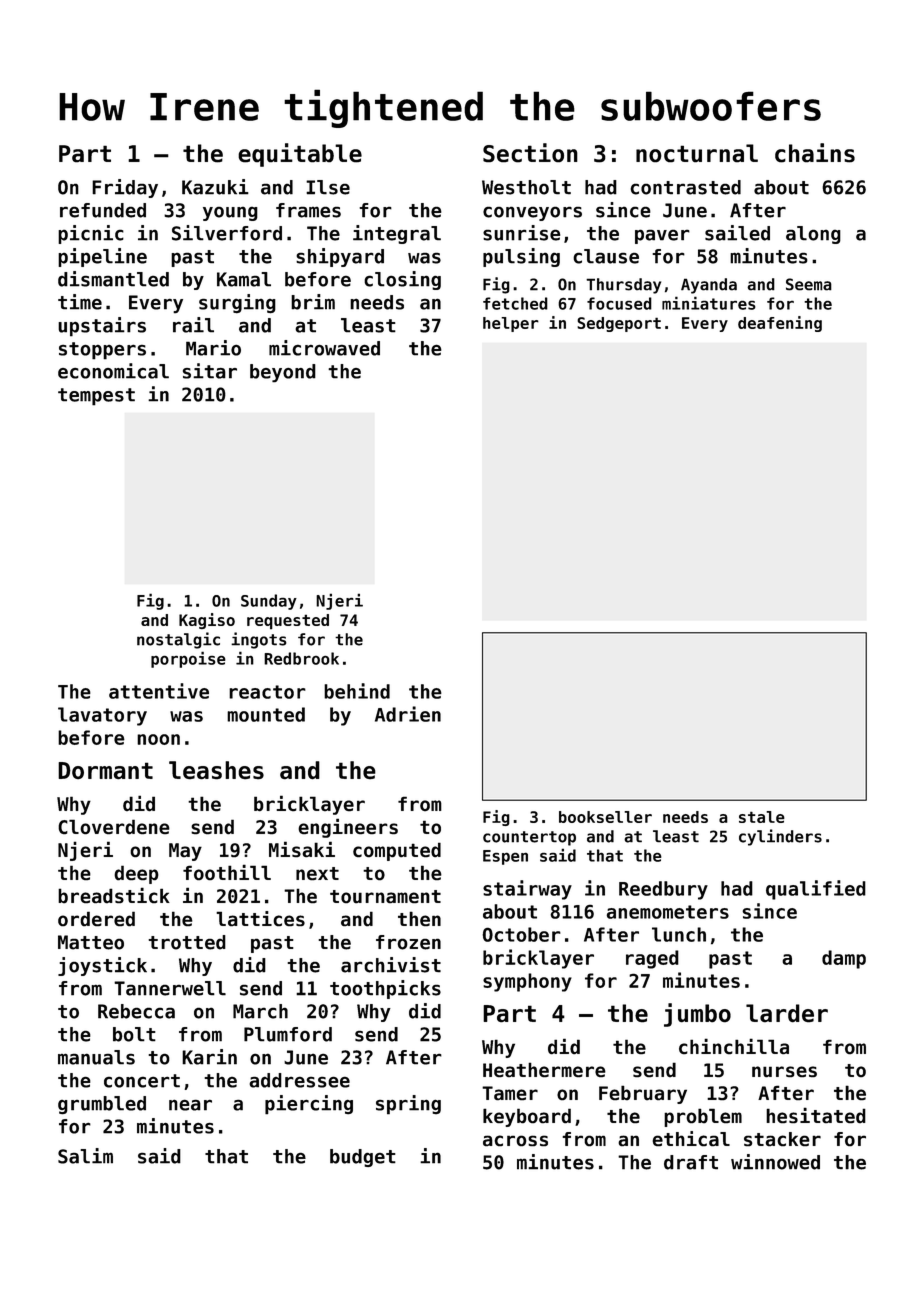  Describe the element at coordinates (780, 324) in the page. I see `deafening` at that location.
